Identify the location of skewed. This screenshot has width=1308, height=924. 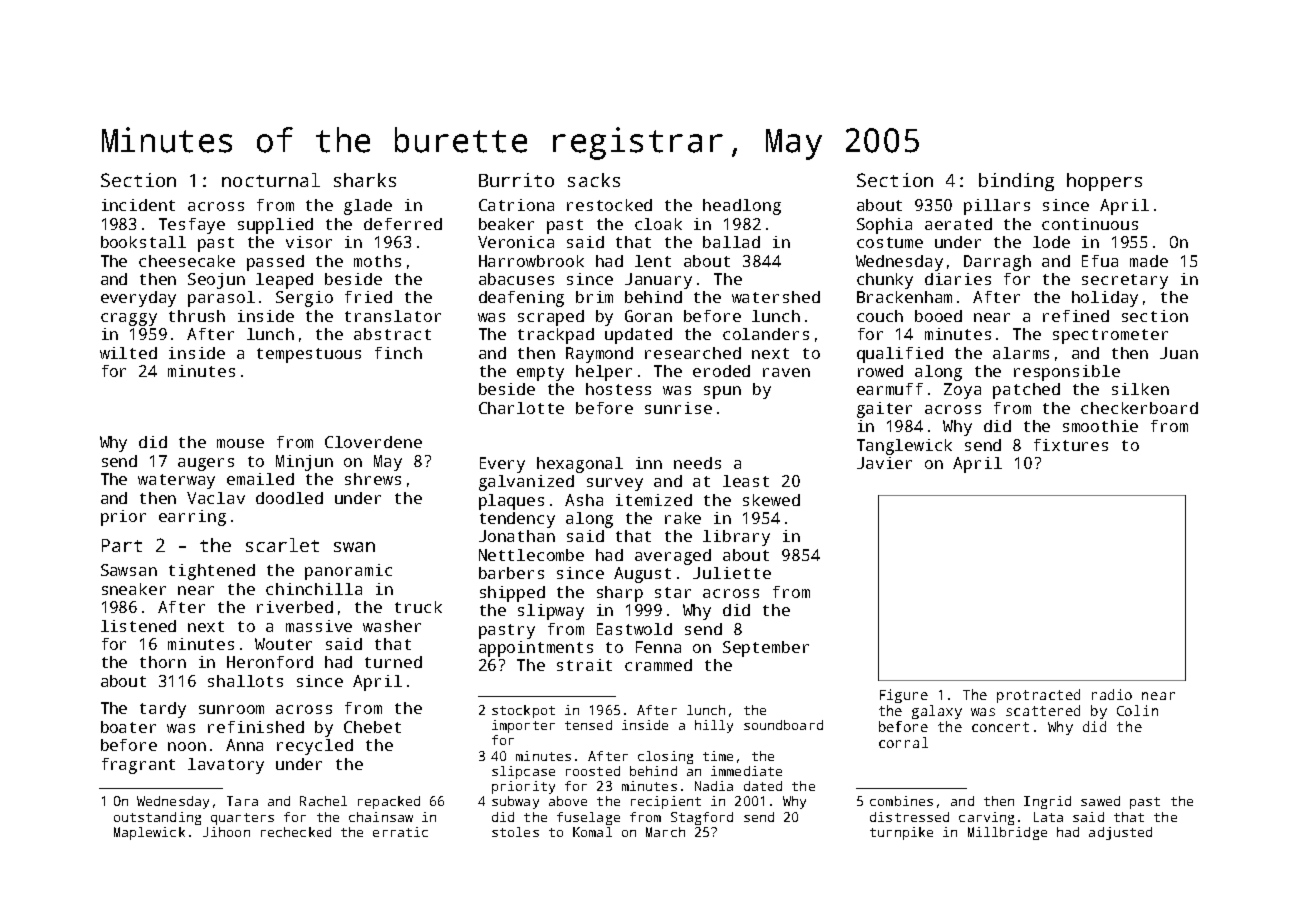
(771, 500).
